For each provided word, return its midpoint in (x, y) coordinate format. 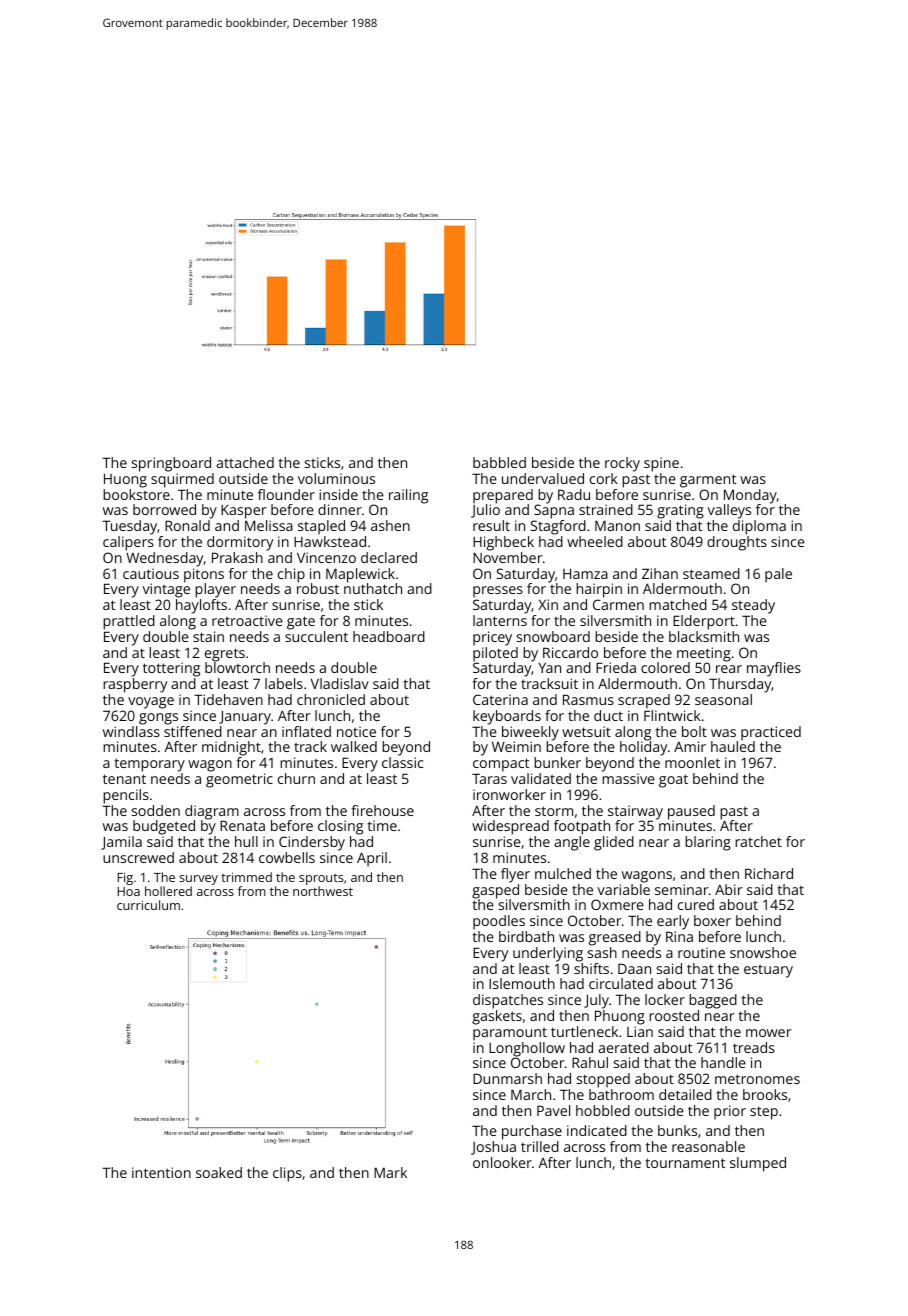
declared (389, 557)
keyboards (507, 717)
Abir (729, 889)
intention (161, 1172)
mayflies (774, 669)
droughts (737, 543)
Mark (390, 1172)
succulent (316, 636)
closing (340, 827)
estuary (768, 971)
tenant (124, 779)
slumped (758, 1164)
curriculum (148, 905)
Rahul (590, 1062)
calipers (128, 543)
